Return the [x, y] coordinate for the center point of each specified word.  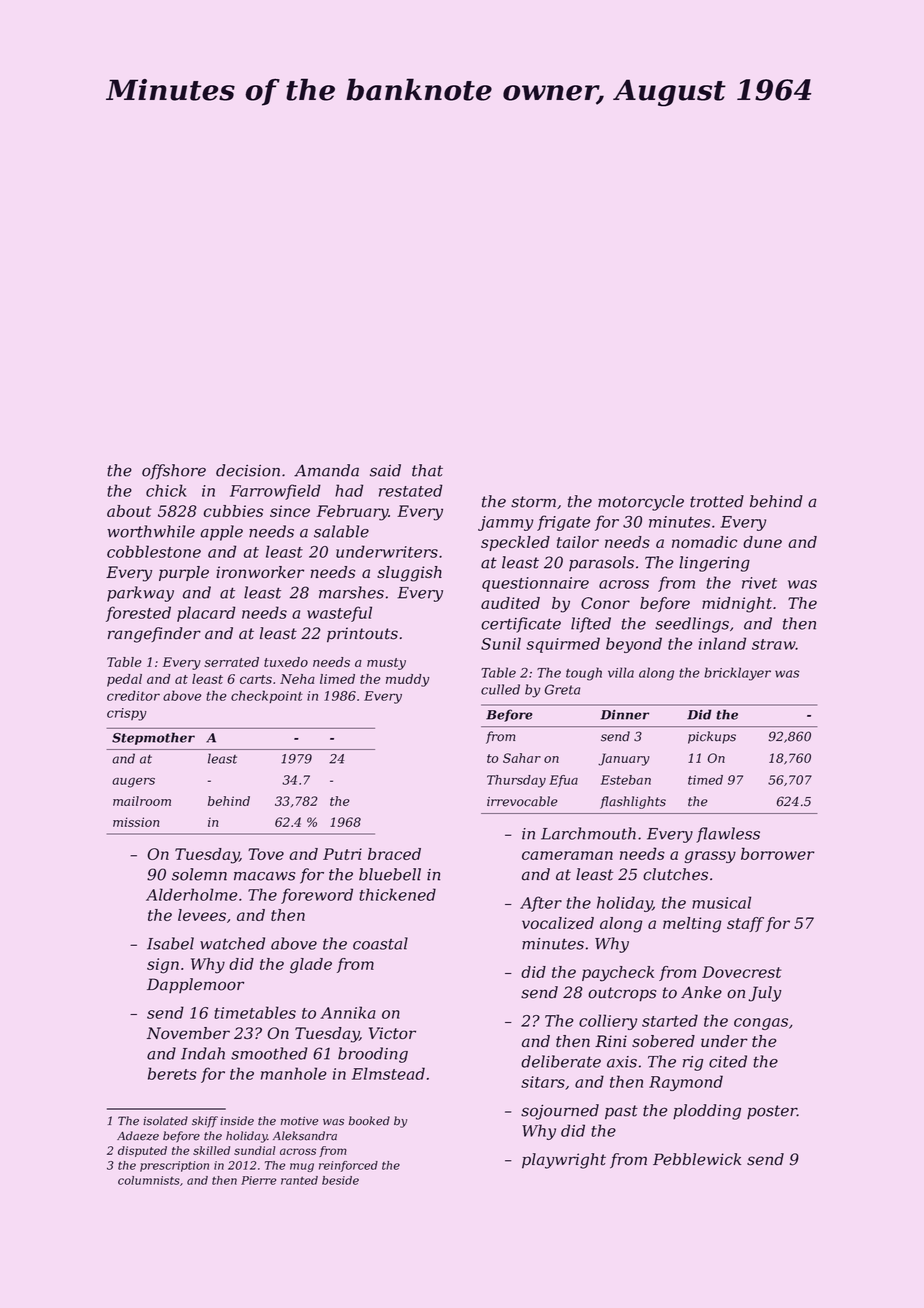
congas [761, 1024]
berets [172, 1073]
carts [256, 679]
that [427, 470]
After [541, 904]
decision [248, 470]
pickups [712, 737]
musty [386, 664]
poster [772, 1112]
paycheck [618, 974]
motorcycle [641, 503]
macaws [265, 876]
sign [163, 966]
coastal [380, 943]
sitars [543, 1082]
